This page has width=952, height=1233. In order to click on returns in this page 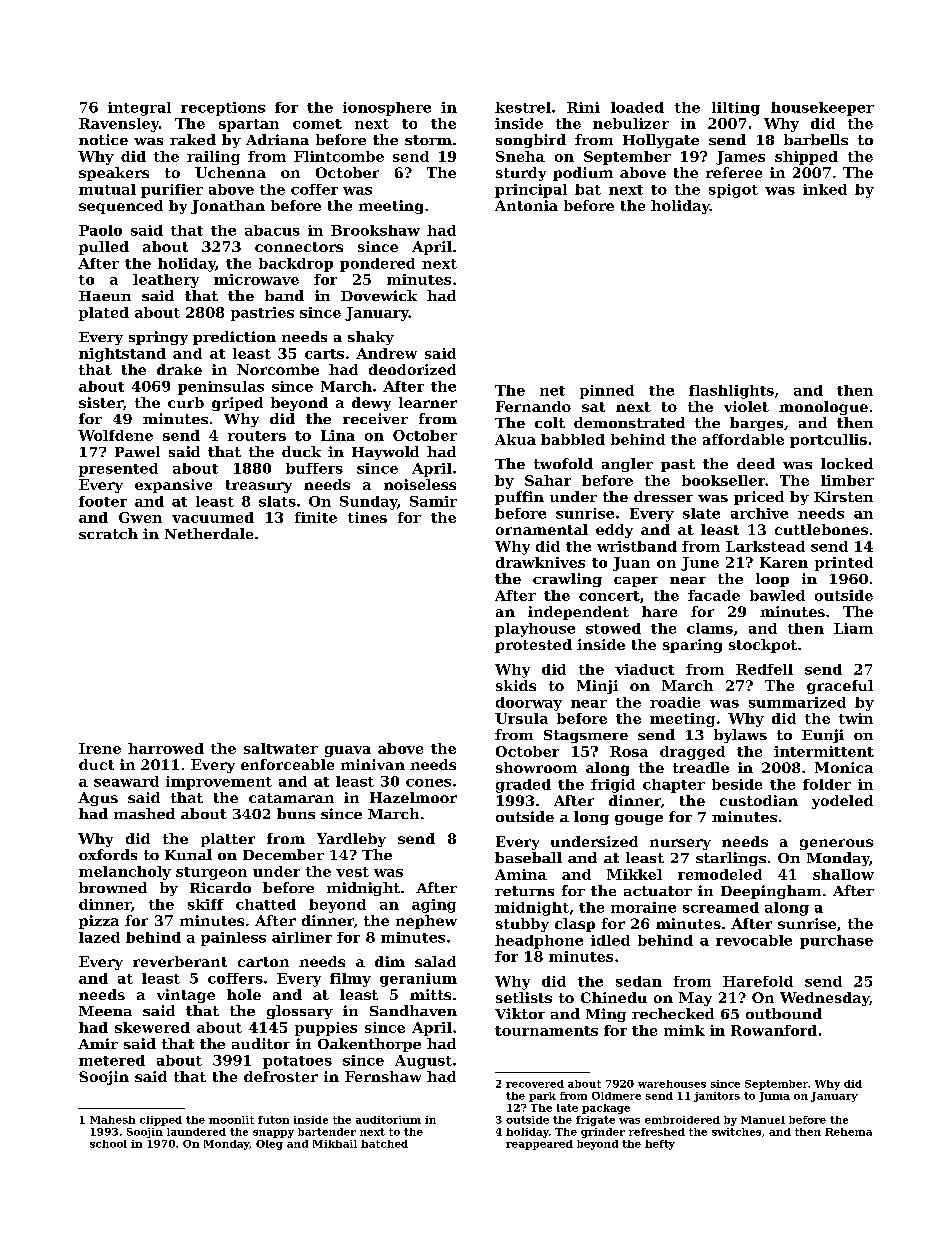, I will do `click(524, 891)`.
